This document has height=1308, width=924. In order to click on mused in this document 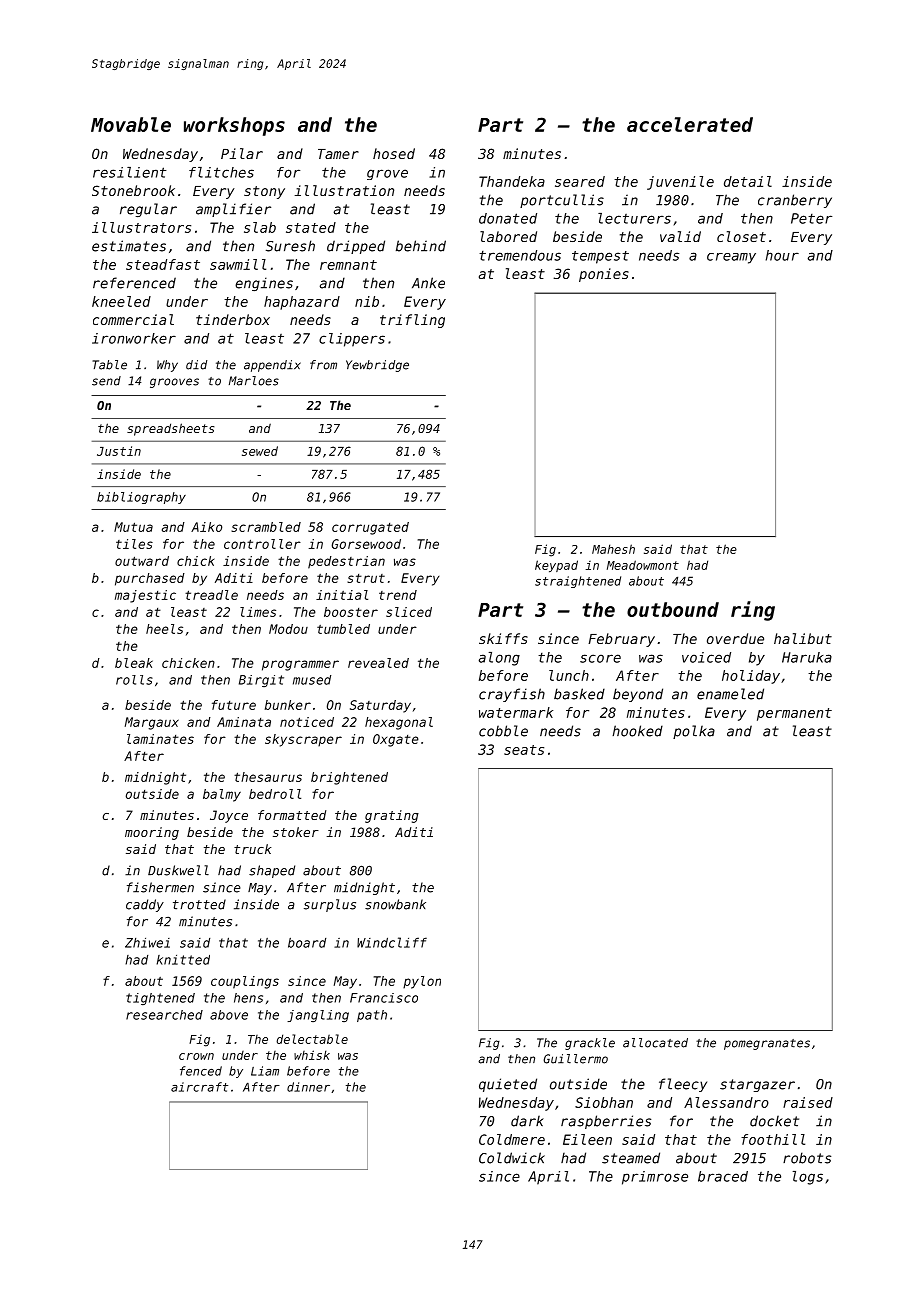, I will do `click(312, 680)`.
